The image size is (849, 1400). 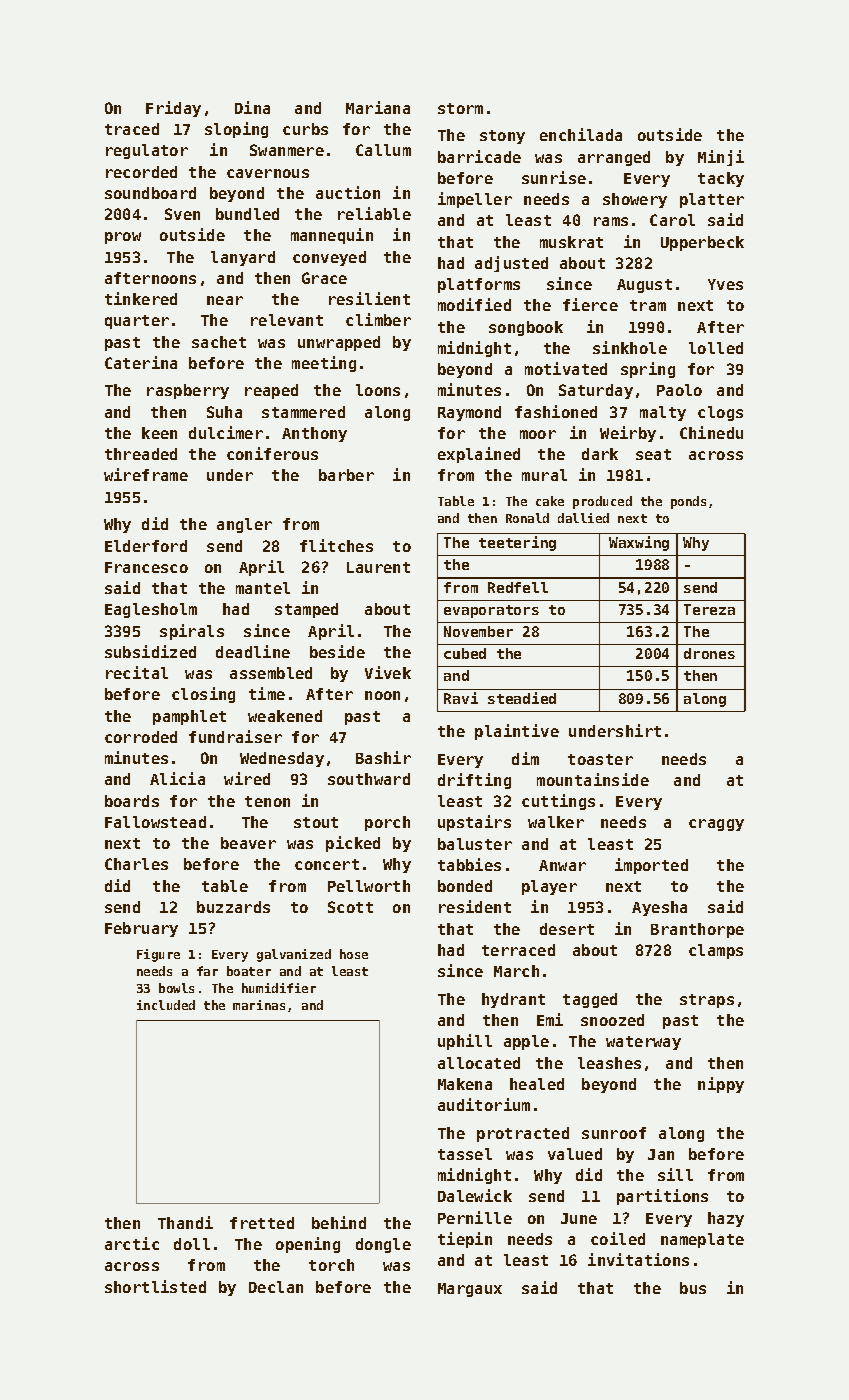 I want to click on lanyard, so click(x=243, y=258).
